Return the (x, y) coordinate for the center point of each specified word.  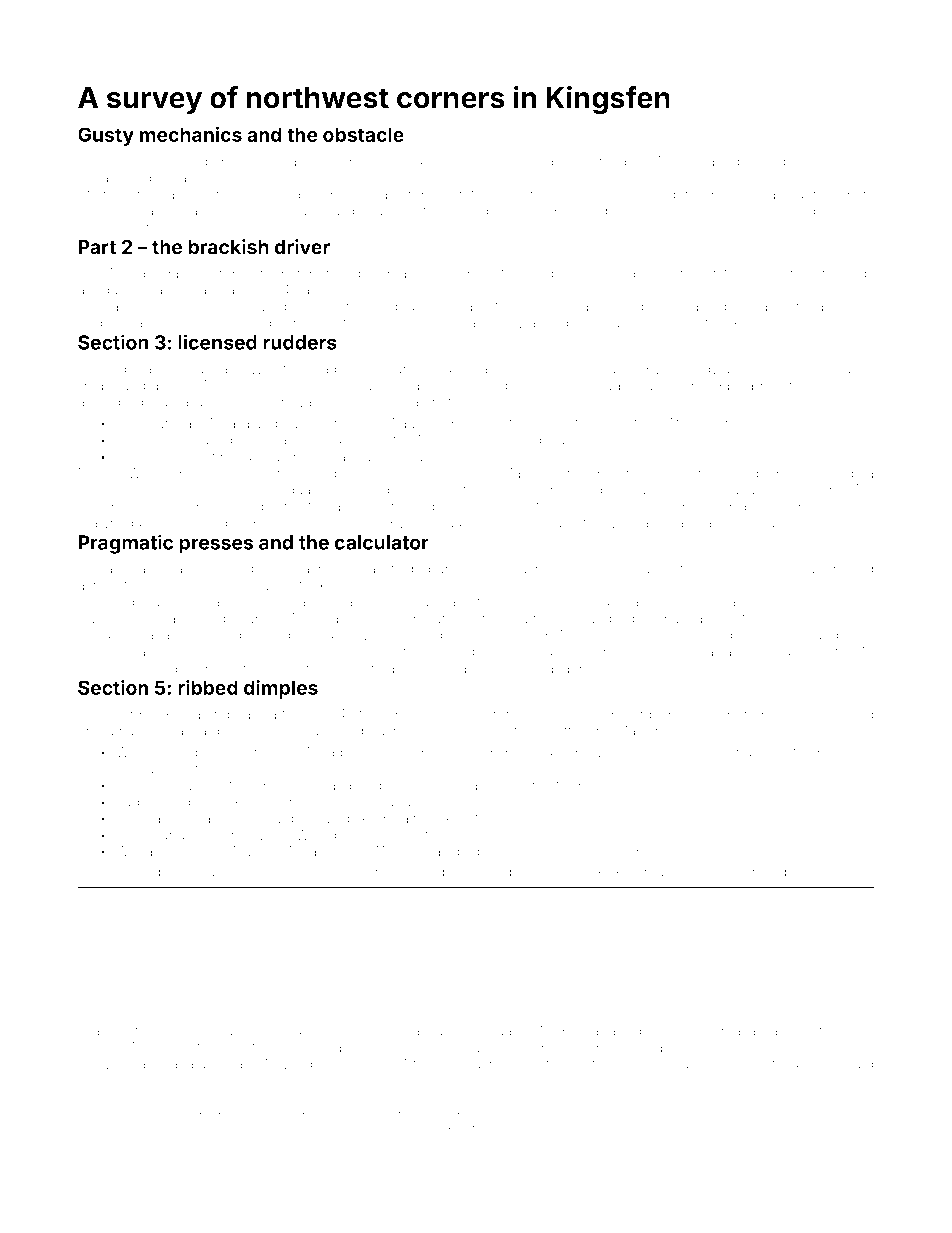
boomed (181, 161)
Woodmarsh (446, 872)
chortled (657, 652)
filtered (273, 1047)
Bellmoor (347, 668)
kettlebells (465, 273)
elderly (788, 163)
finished (307, 714)
